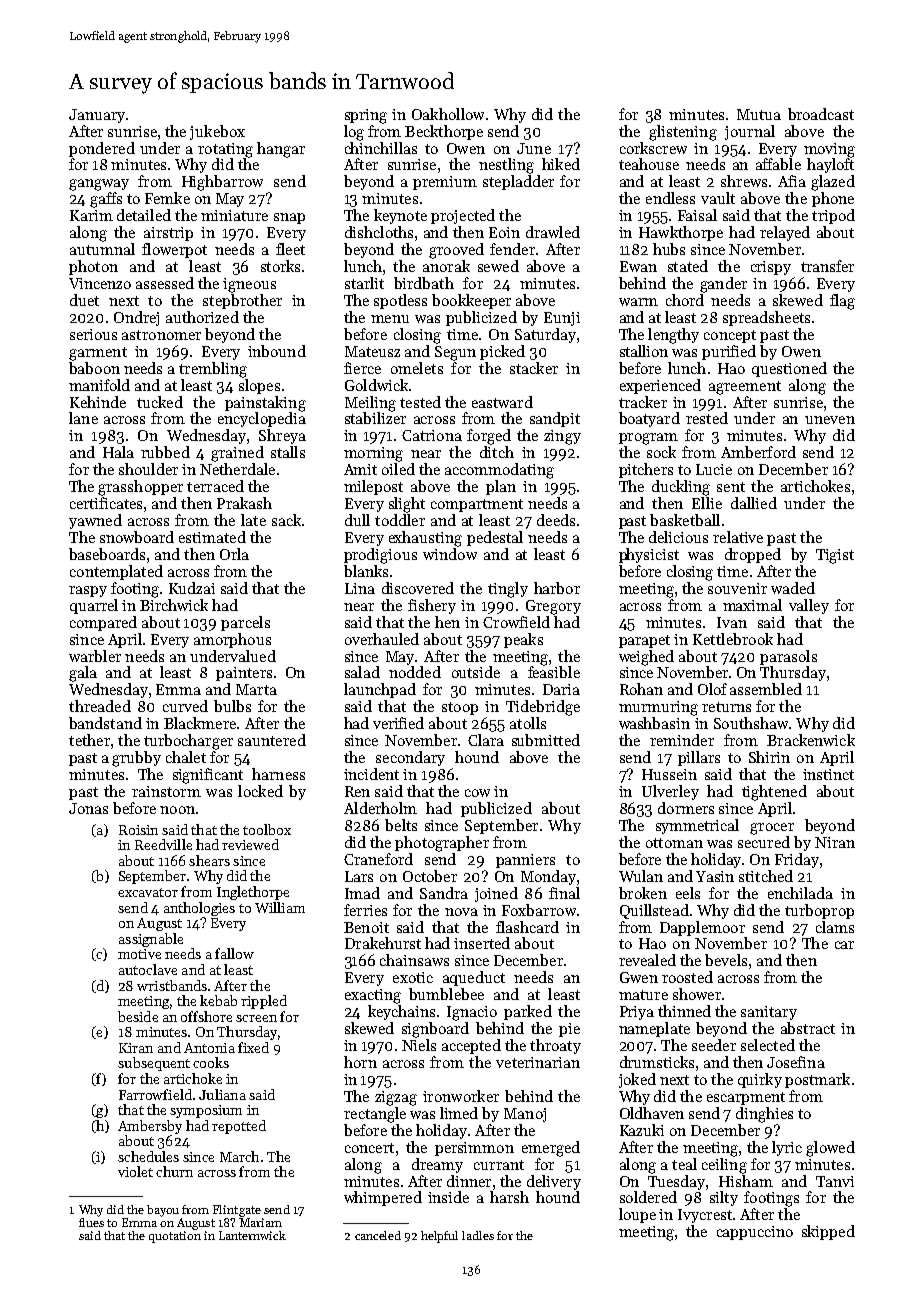 The width and height of the screenshot is (924, 1308). What do you see at coordinates (842, 302) in the screenshot?
I see `flag` at bounding box center [842, 302].
